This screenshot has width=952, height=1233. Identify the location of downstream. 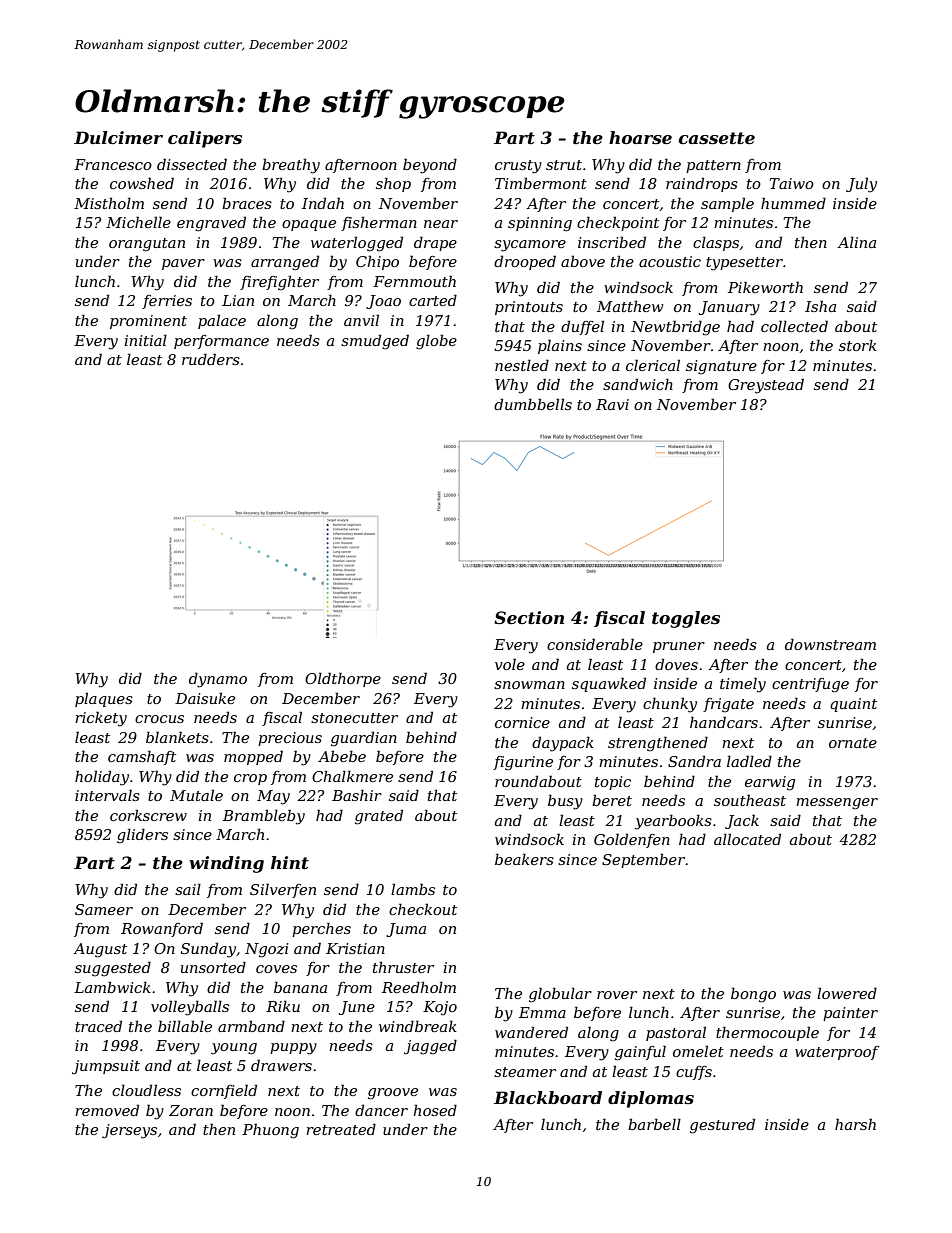
(830, 644).
